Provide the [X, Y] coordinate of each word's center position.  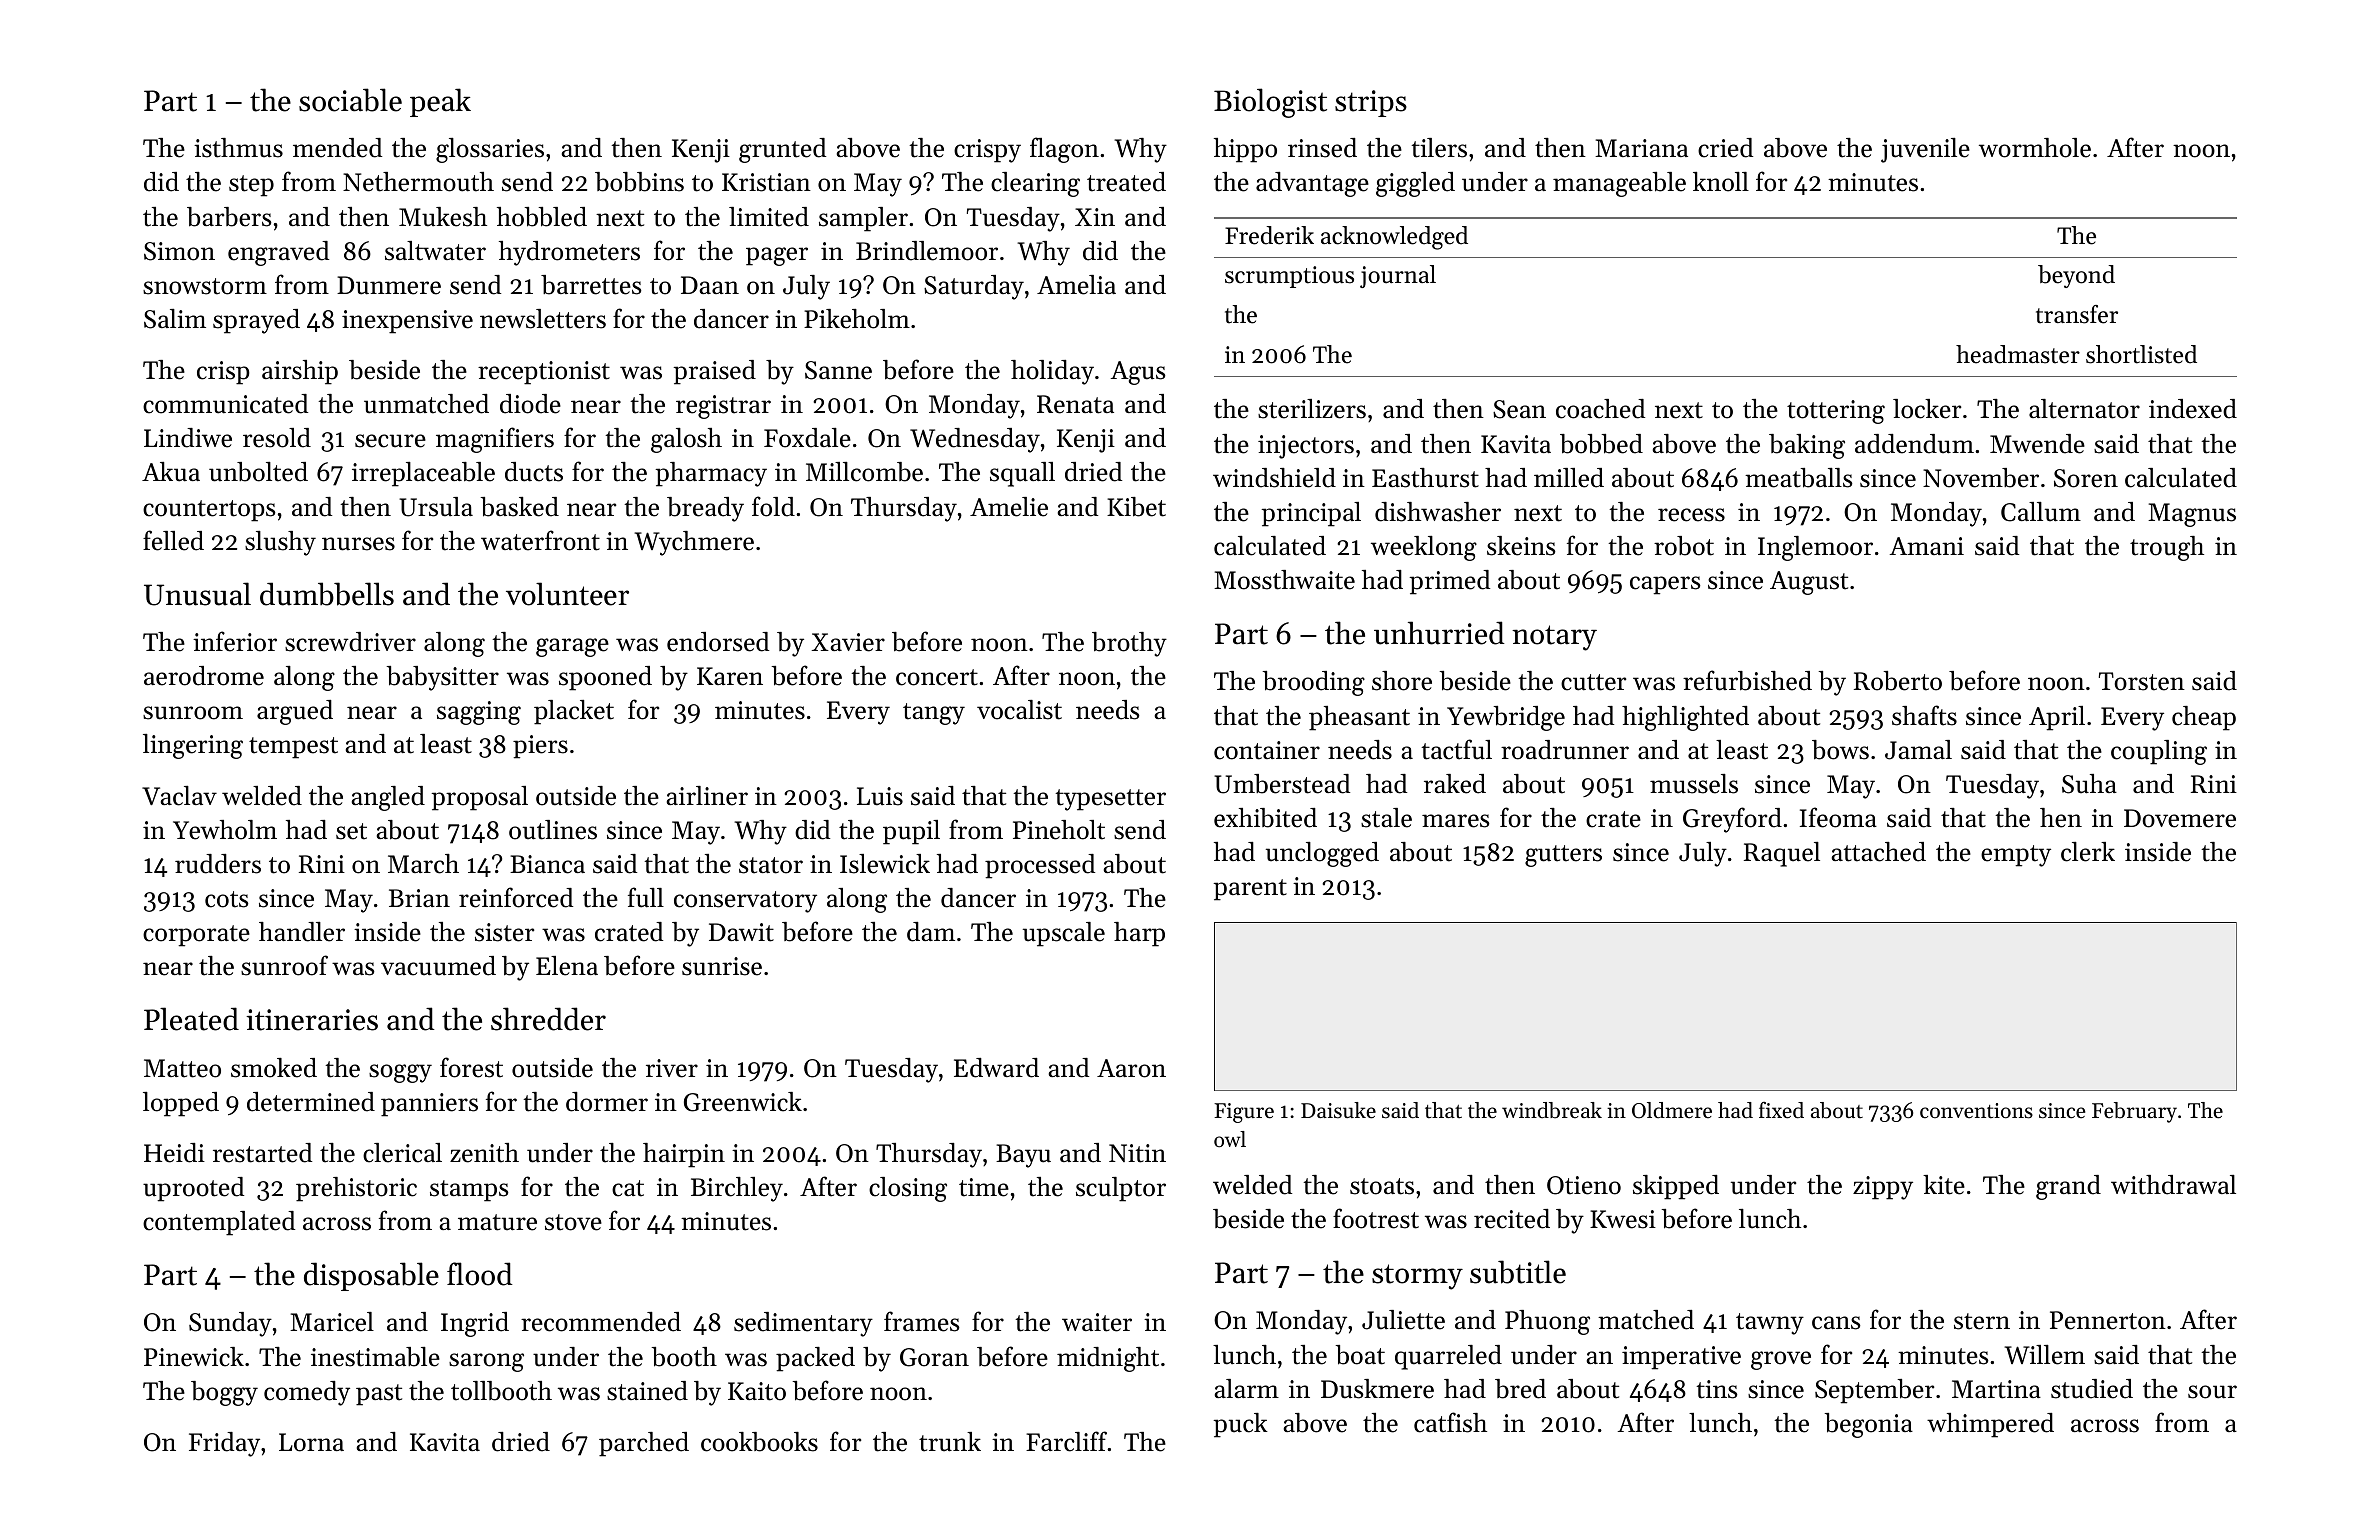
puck [1240, 1425]
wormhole [2035, 148]
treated [1126, 182]
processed [1040, 866]
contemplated [219, 1223]
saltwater [435, 251]
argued [295, 712]
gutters [1563, 856]
